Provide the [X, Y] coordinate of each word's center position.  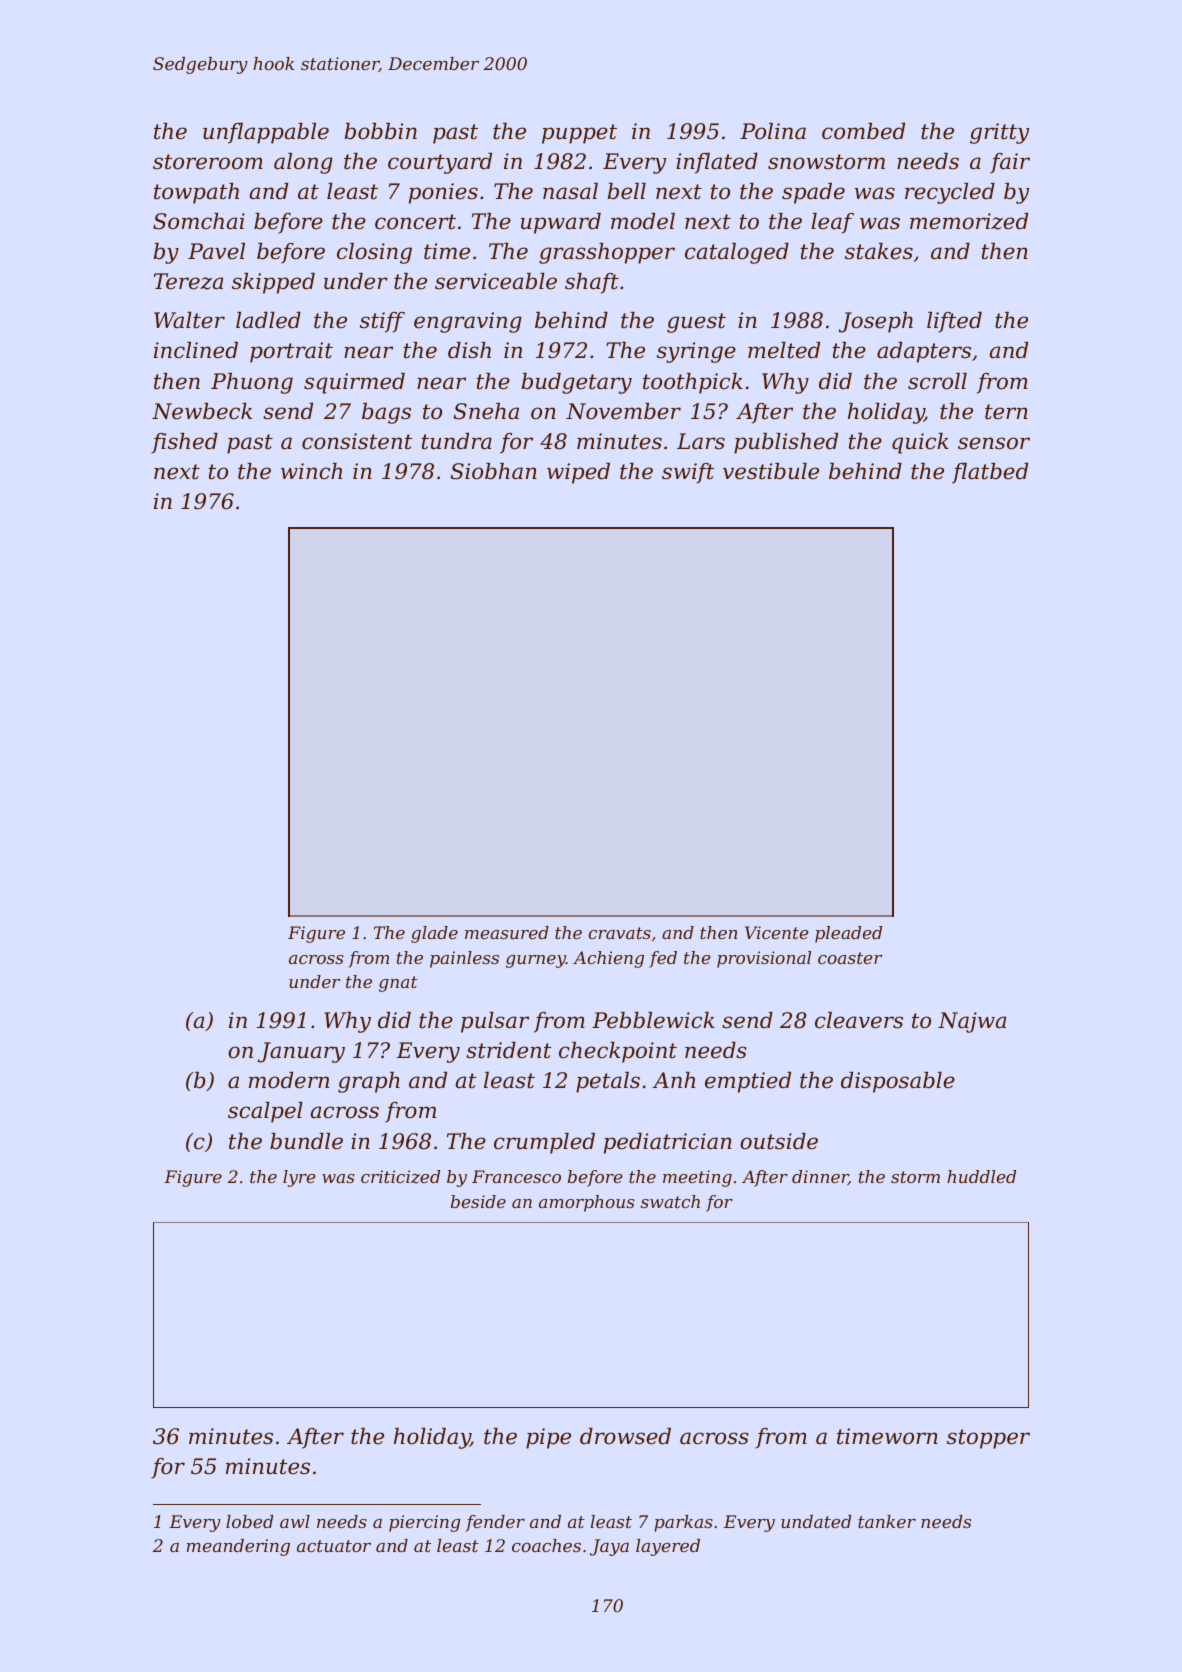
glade [434, 934]
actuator [334, 1546]
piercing [424, 1523]
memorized [969, 221]
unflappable [266, 133]
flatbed [990, 473]
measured [507, 932]
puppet [579, 134]
